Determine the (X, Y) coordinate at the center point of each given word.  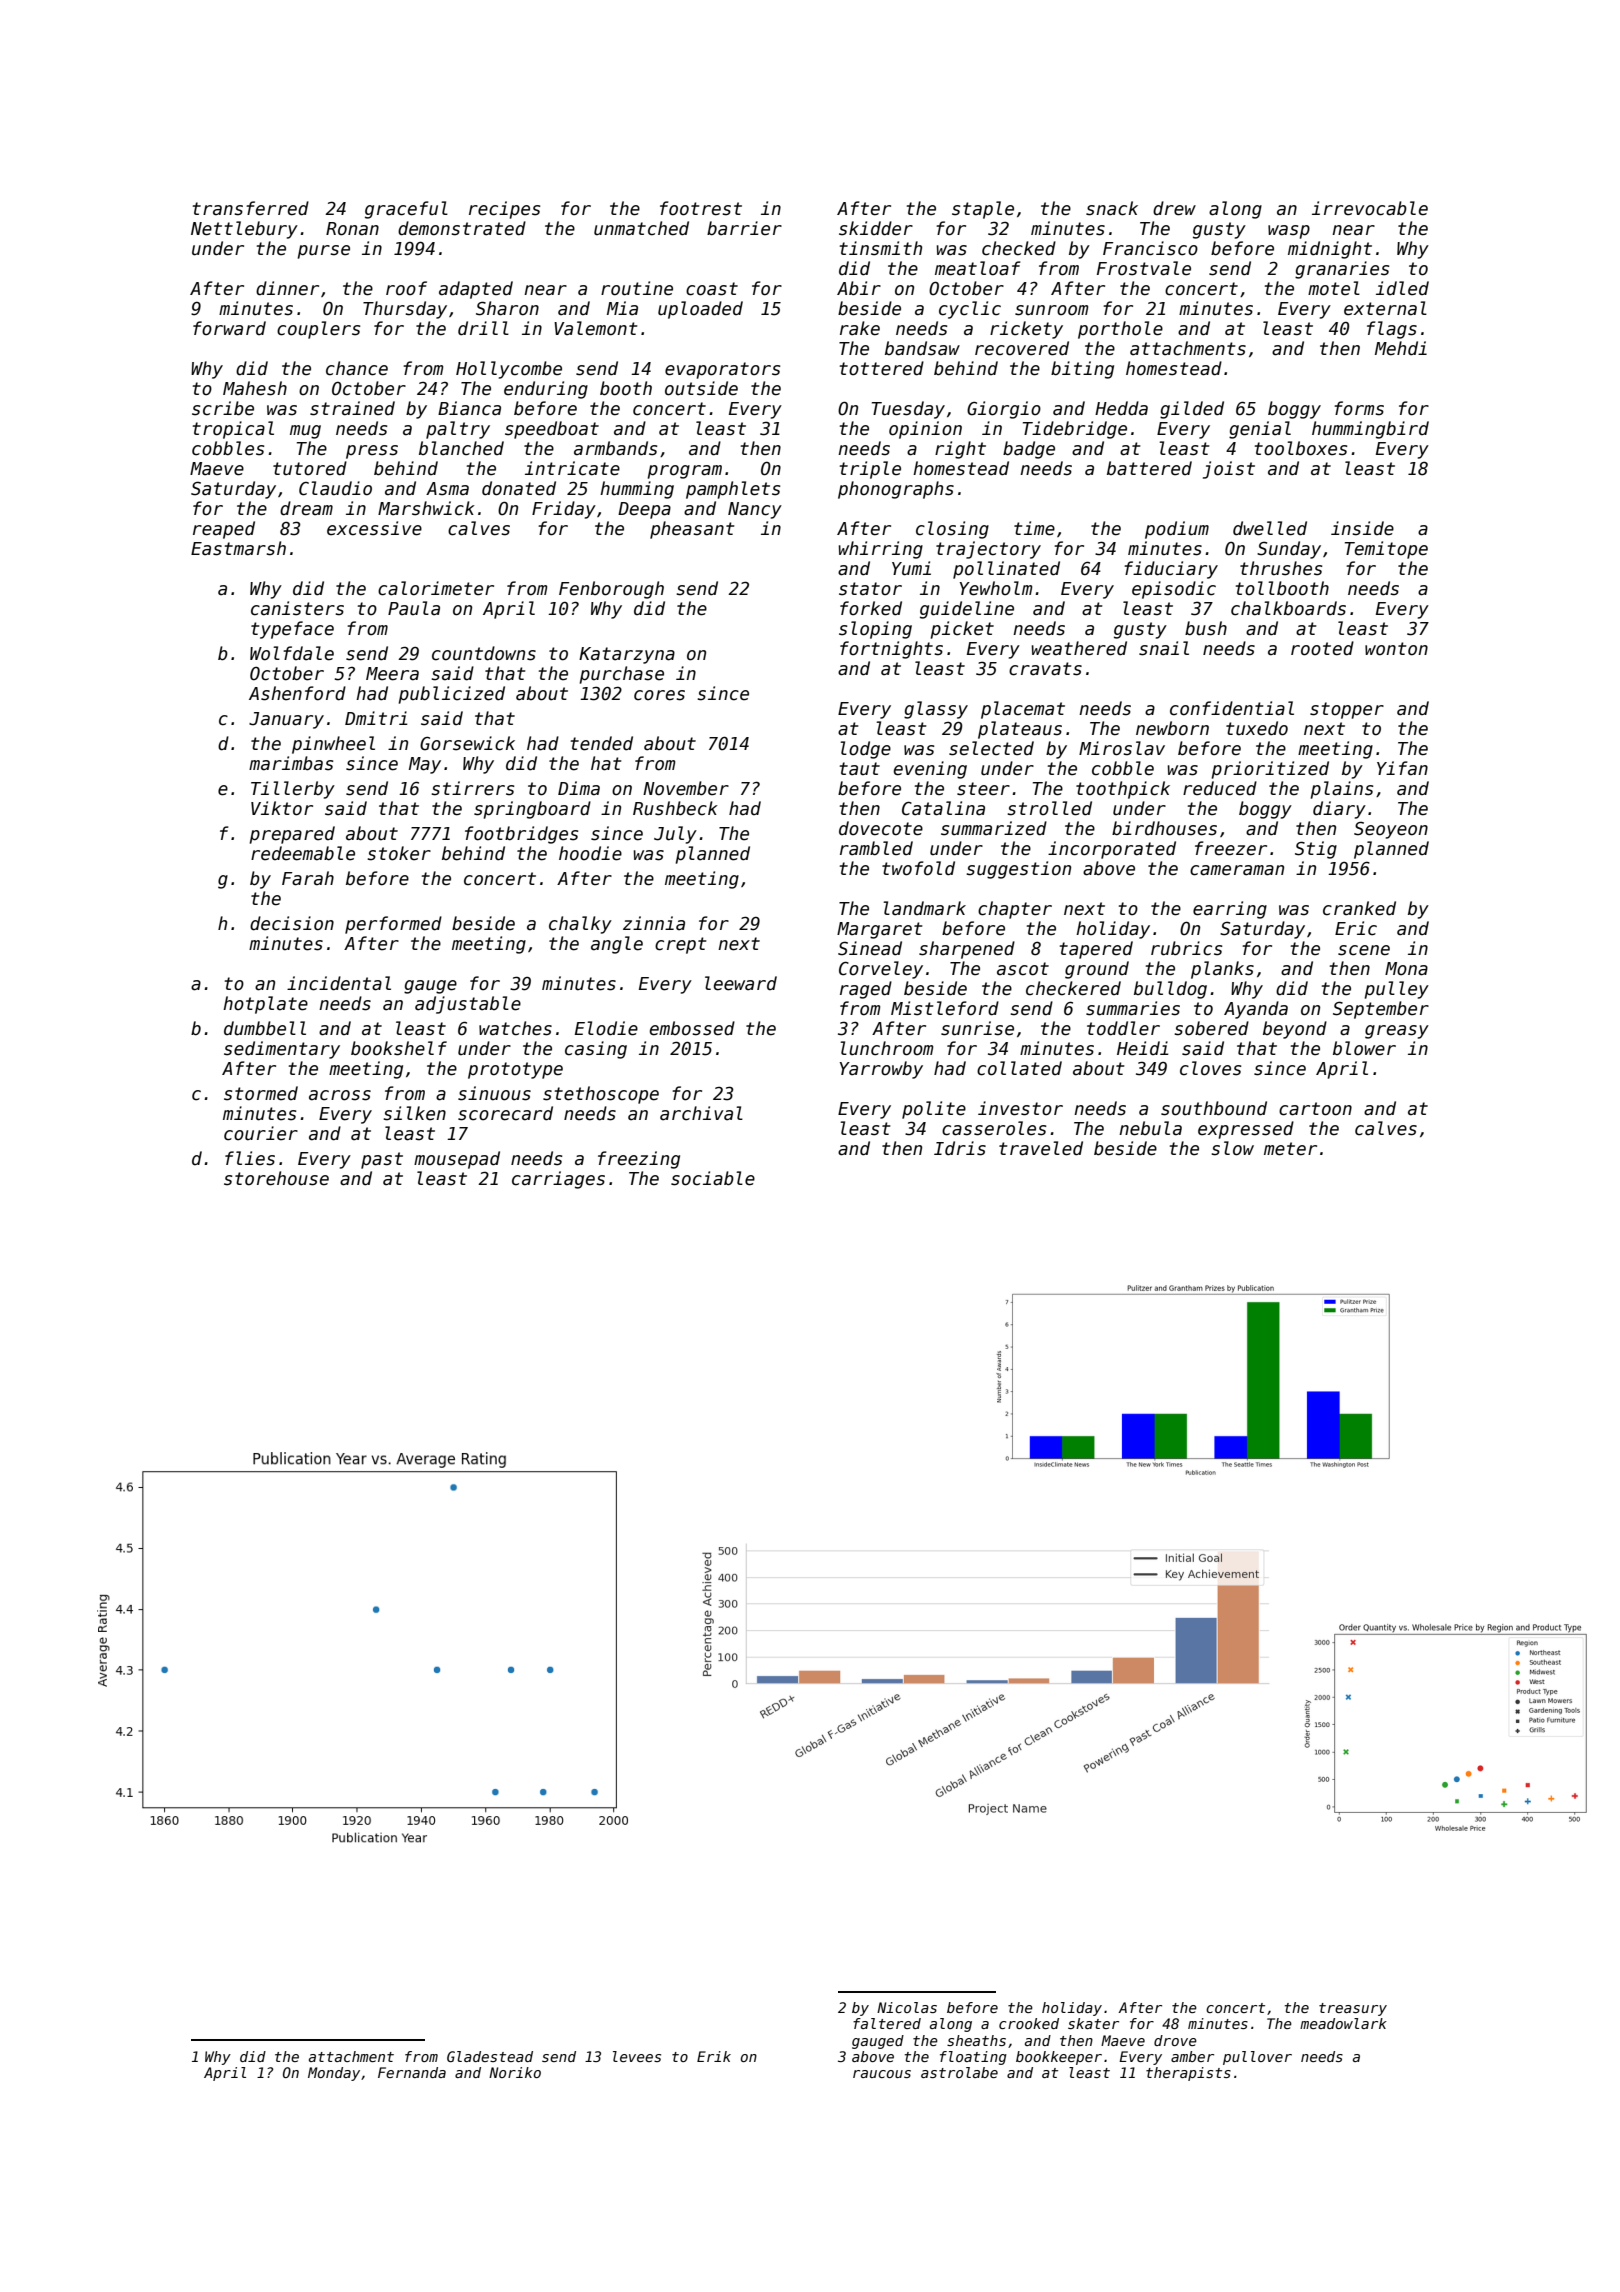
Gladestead (490, 2056)
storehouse (276, 1178)
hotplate (265, 1005)
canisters (297, 608)
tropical (233, 430)
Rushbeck (675, 808)
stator (870, 589)
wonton (1396, 649)
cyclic (970, 310)
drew (1174, 208)
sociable (713, 1178)
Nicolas (907, 2007)
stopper (1347, 710)
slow (1232, 1148)
